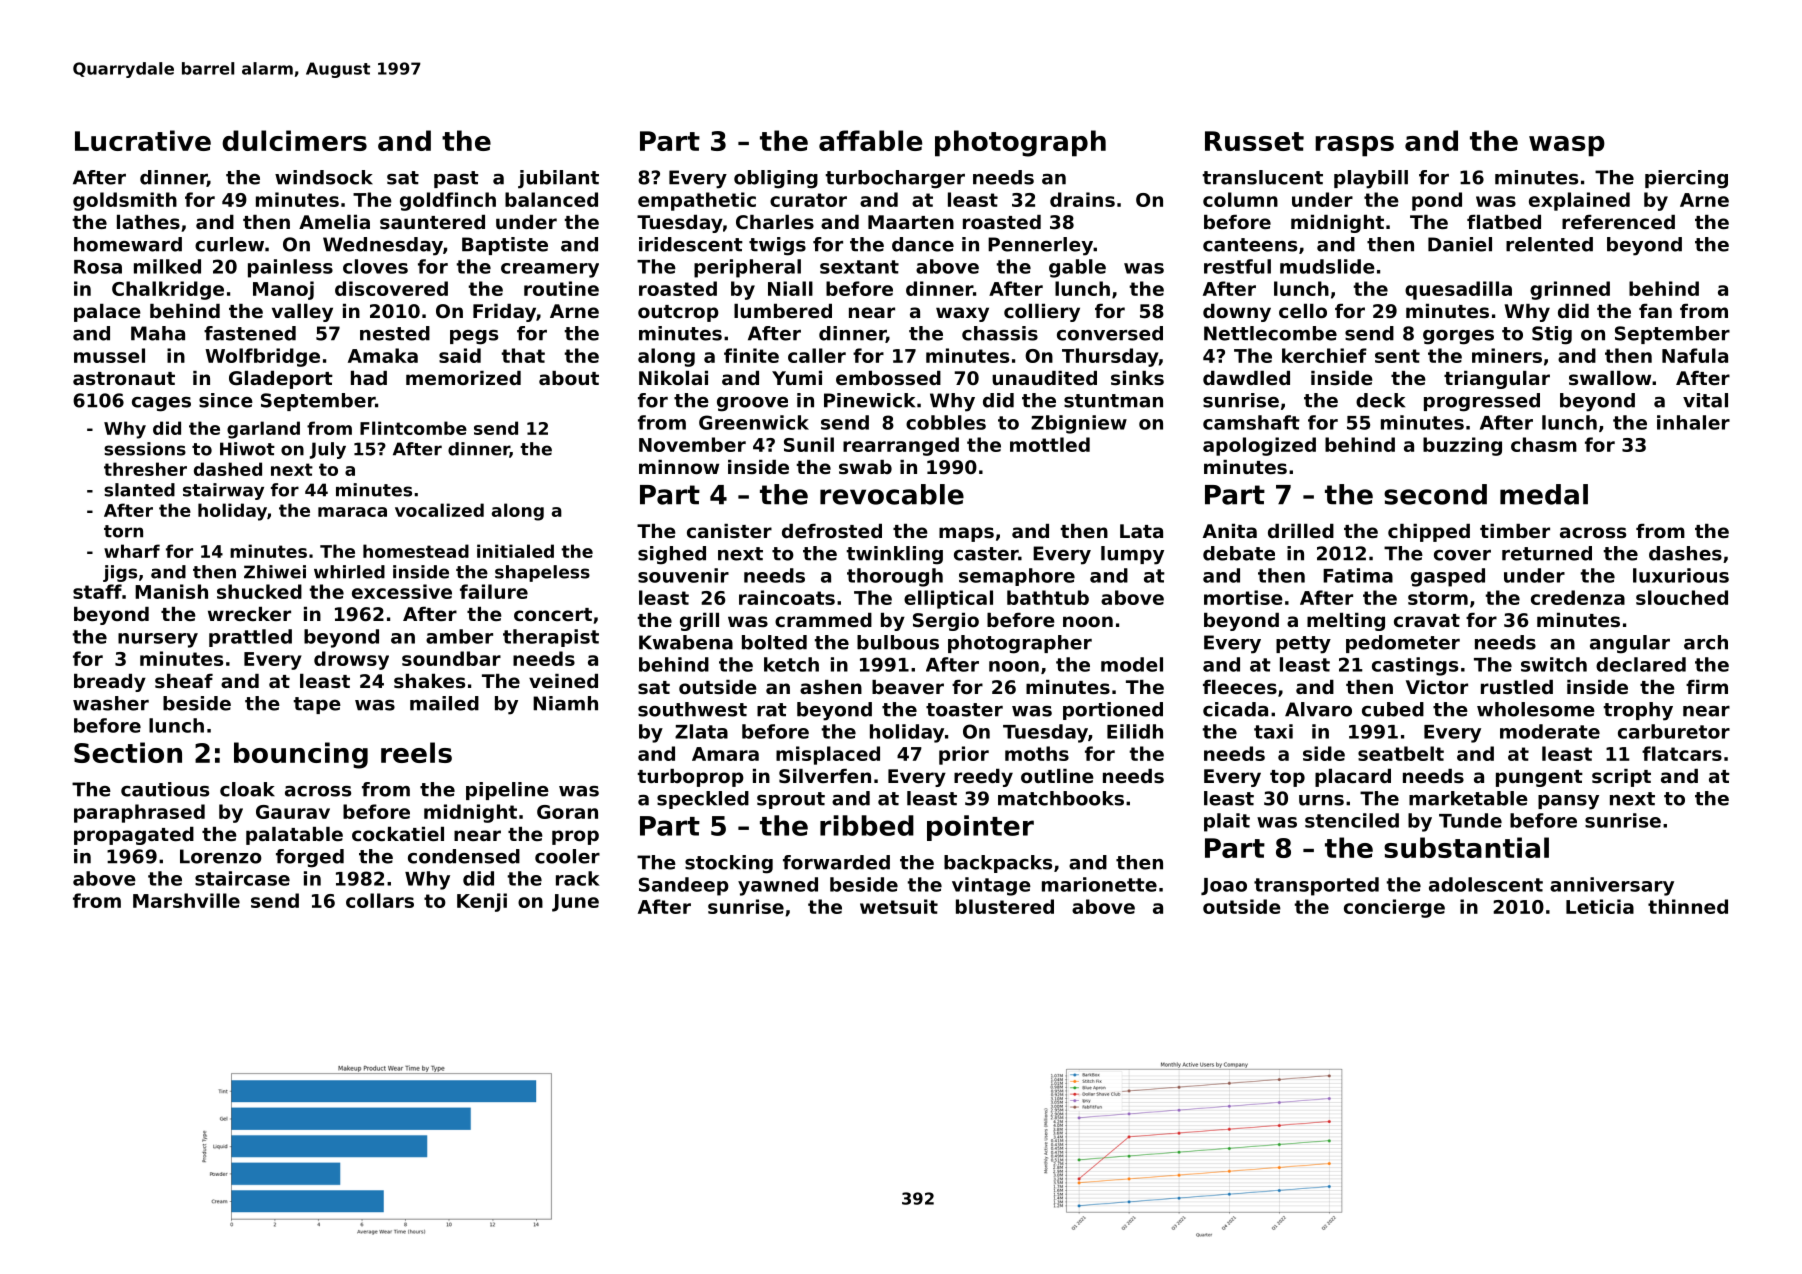  I want to click on collars, so click(380, 900).
